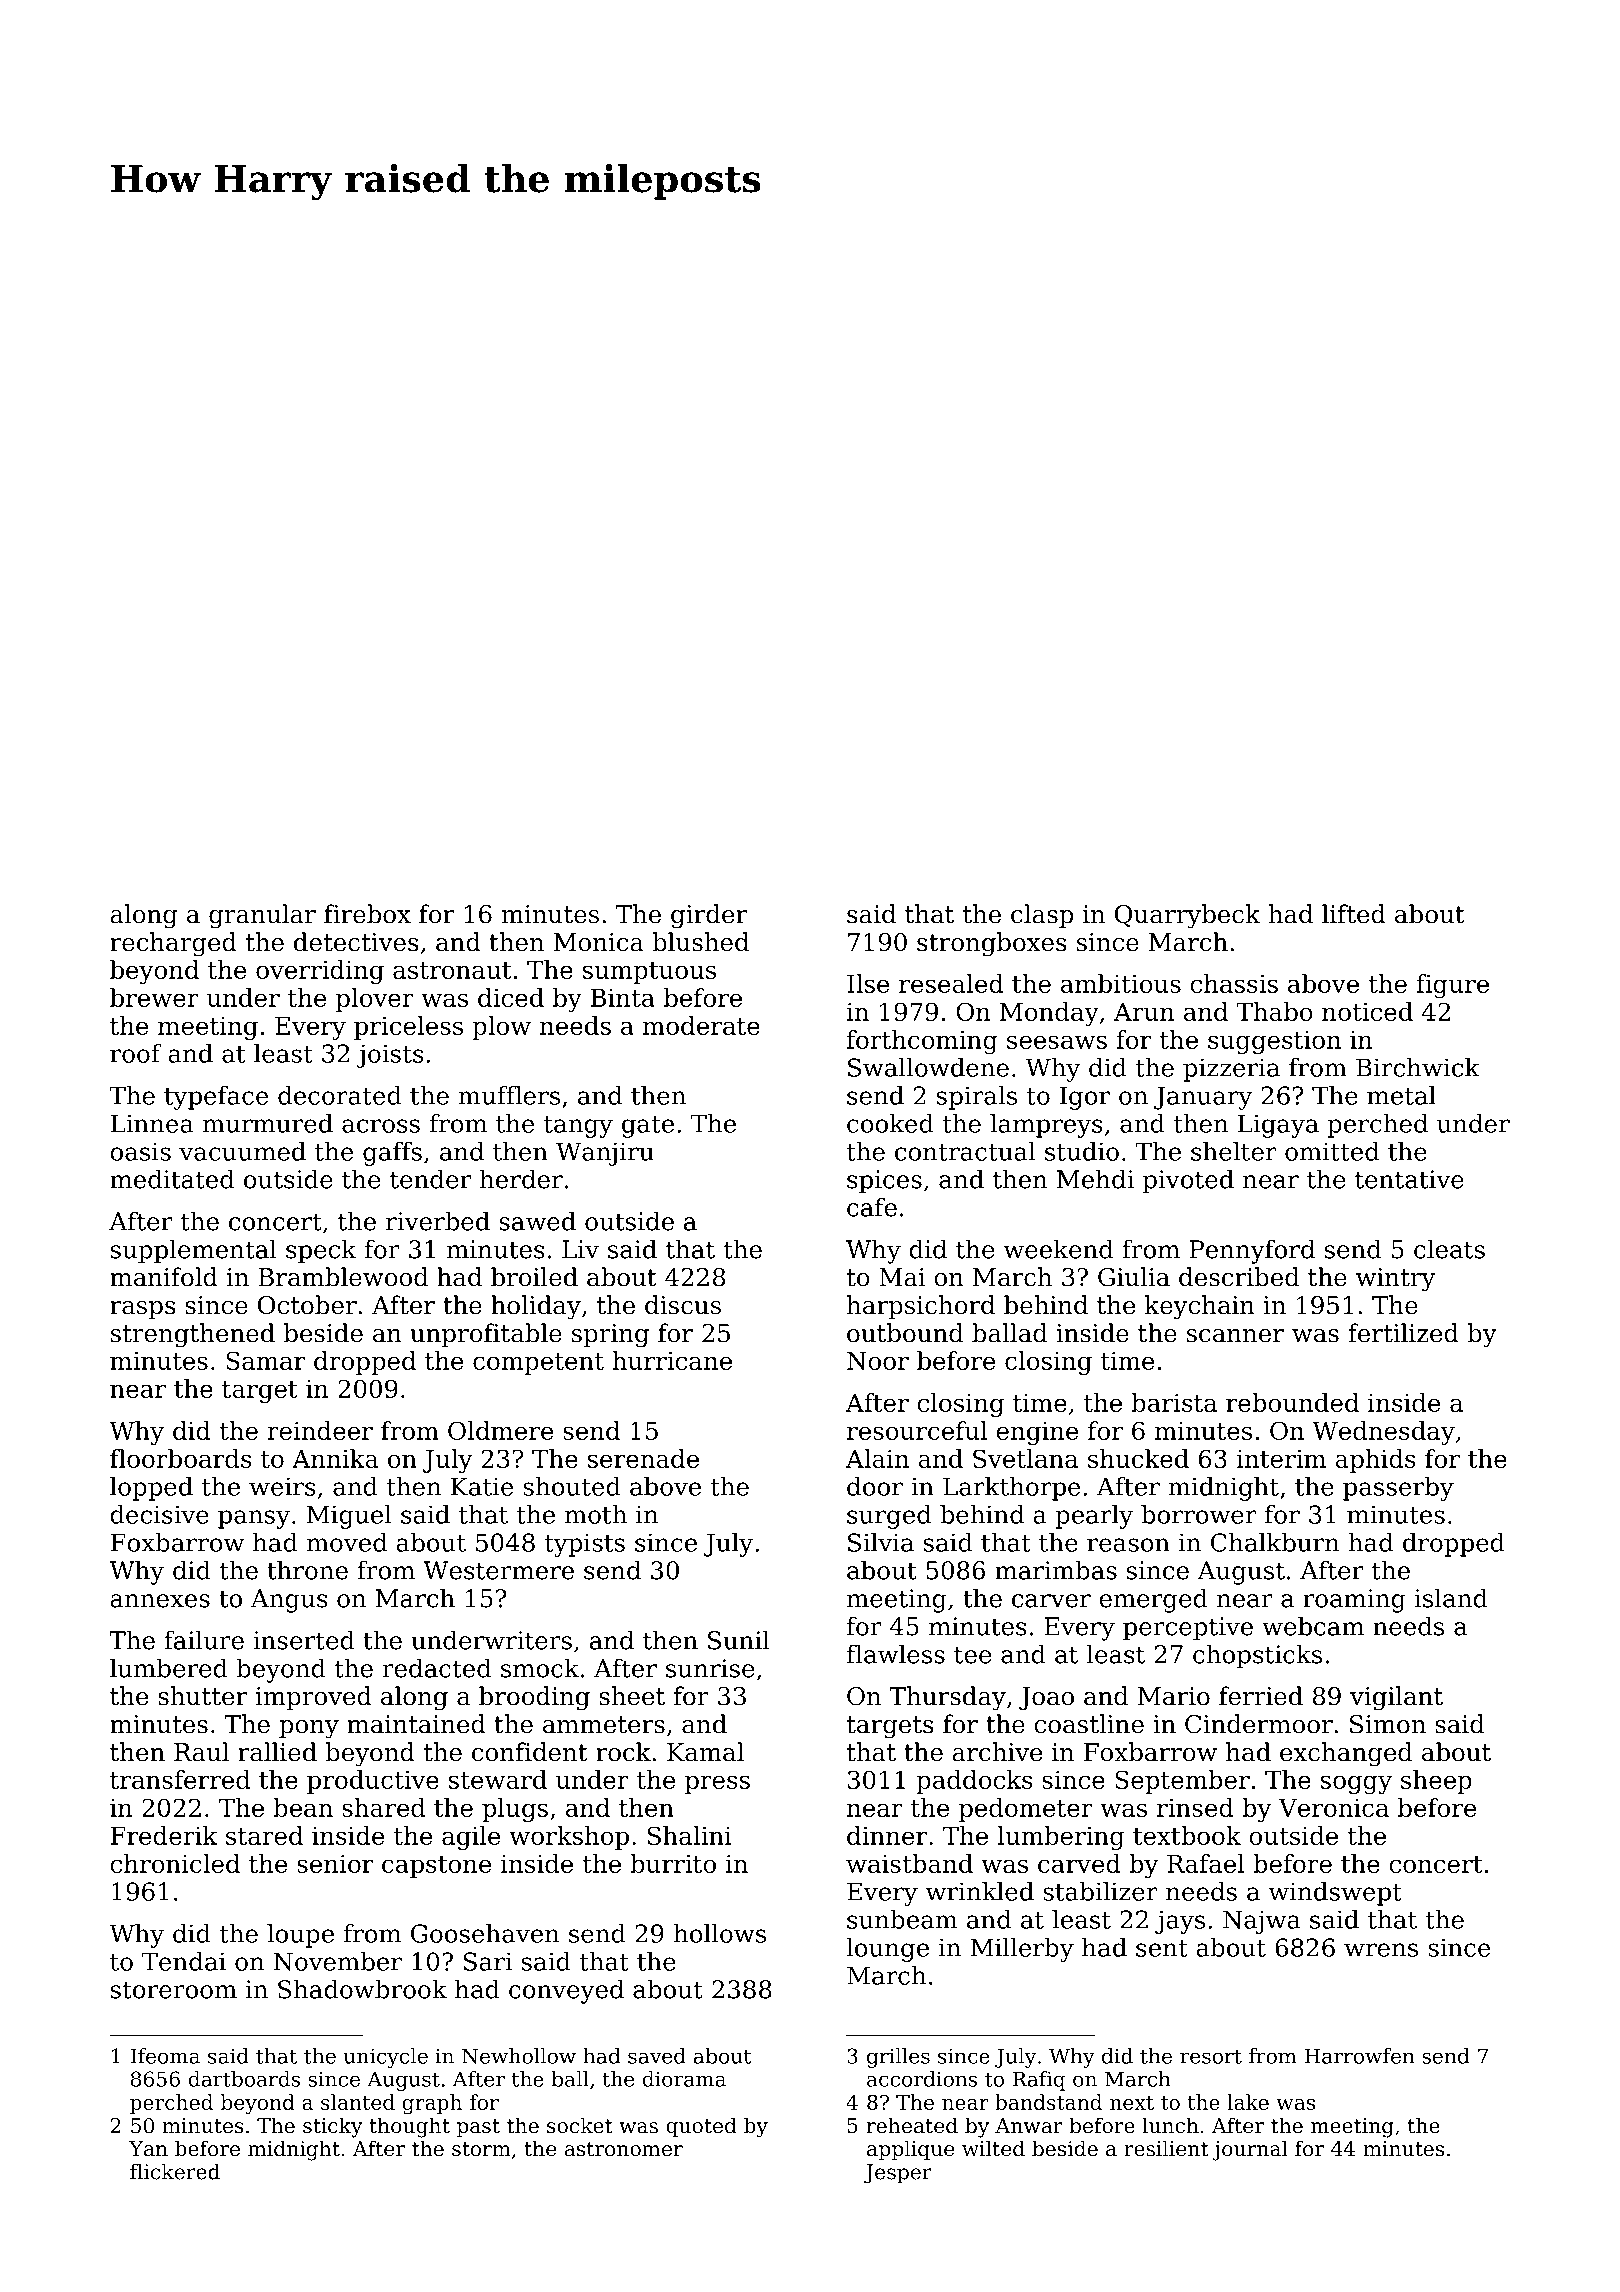 This page has height=2292, width=1620. I want to click on socket, so click(580, 2125).
